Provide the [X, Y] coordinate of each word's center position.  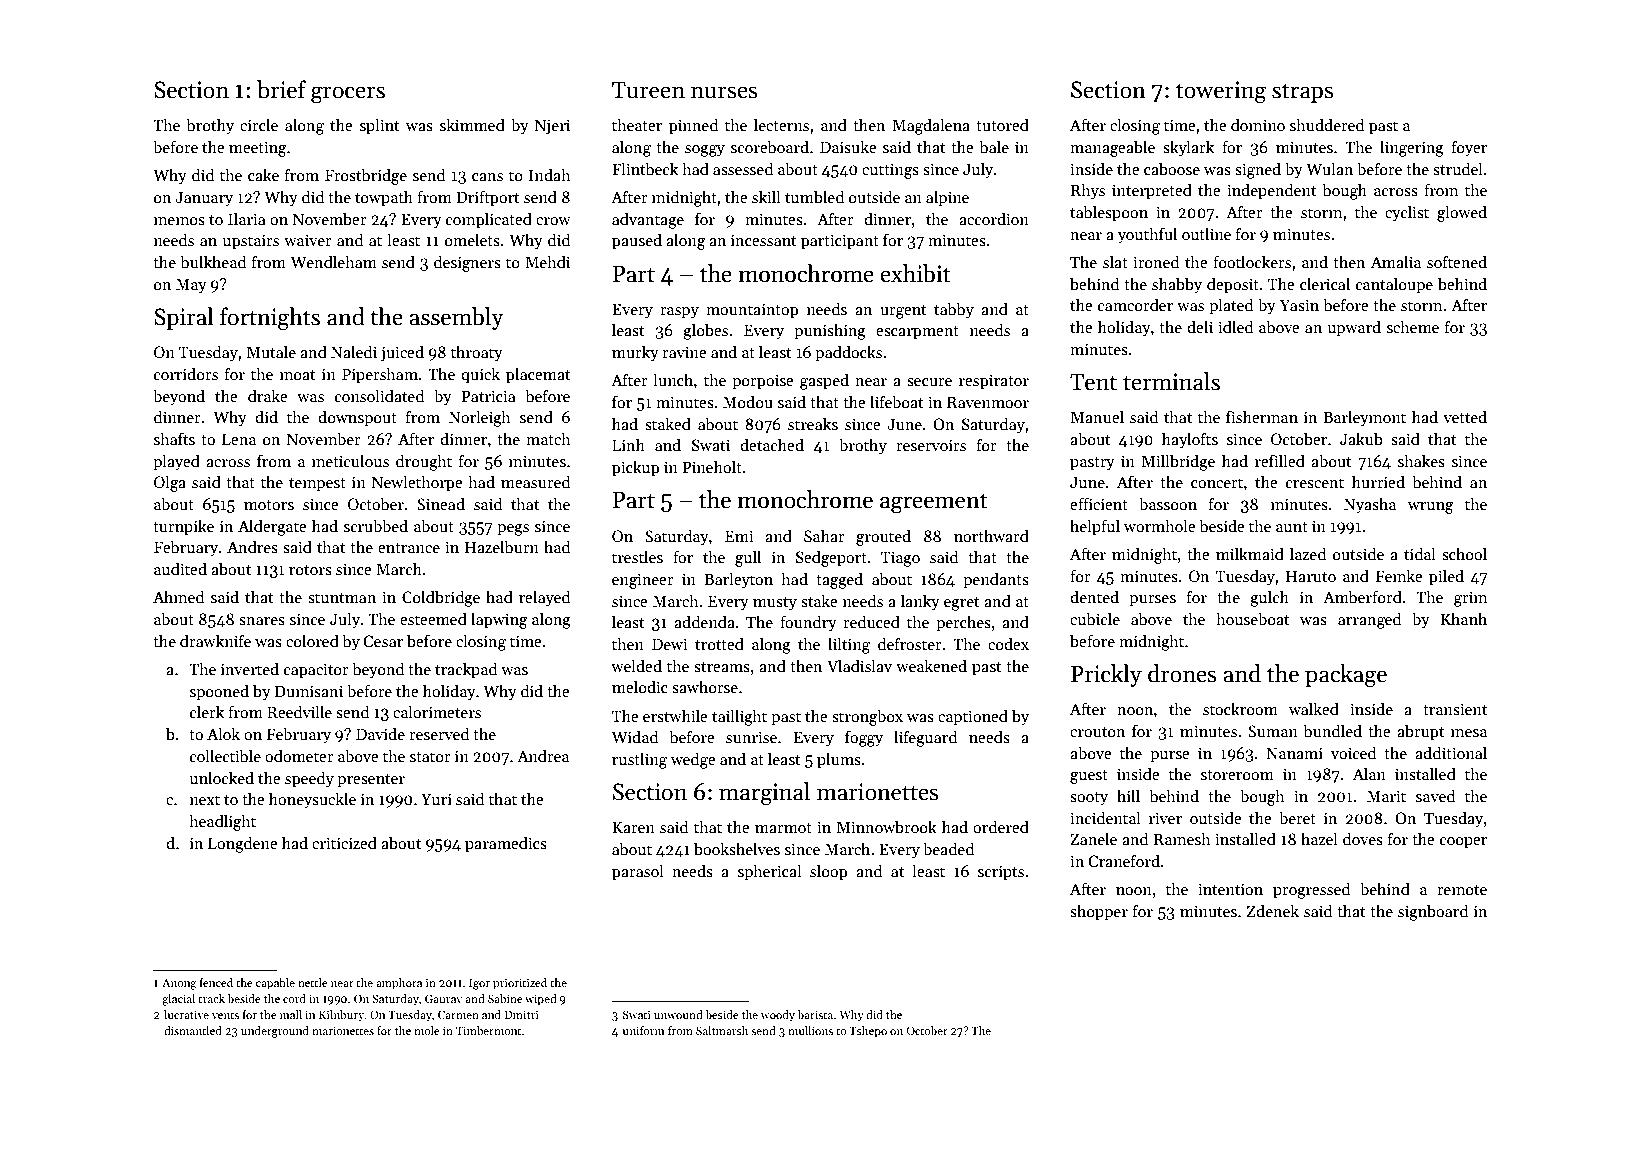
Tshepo [868, 1032]
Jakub [1361, 439]
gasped [824, 381]
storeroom [1237, 775]
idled [1235, 326]
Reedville [299, 711]
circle [259, 124]
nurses [724, 92]
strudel [1458, 169]
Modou [748, 401]
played [176, 462]
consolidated [379, 395]
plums [839, 760]
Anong [179, 984]
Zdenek [1273, 910]
